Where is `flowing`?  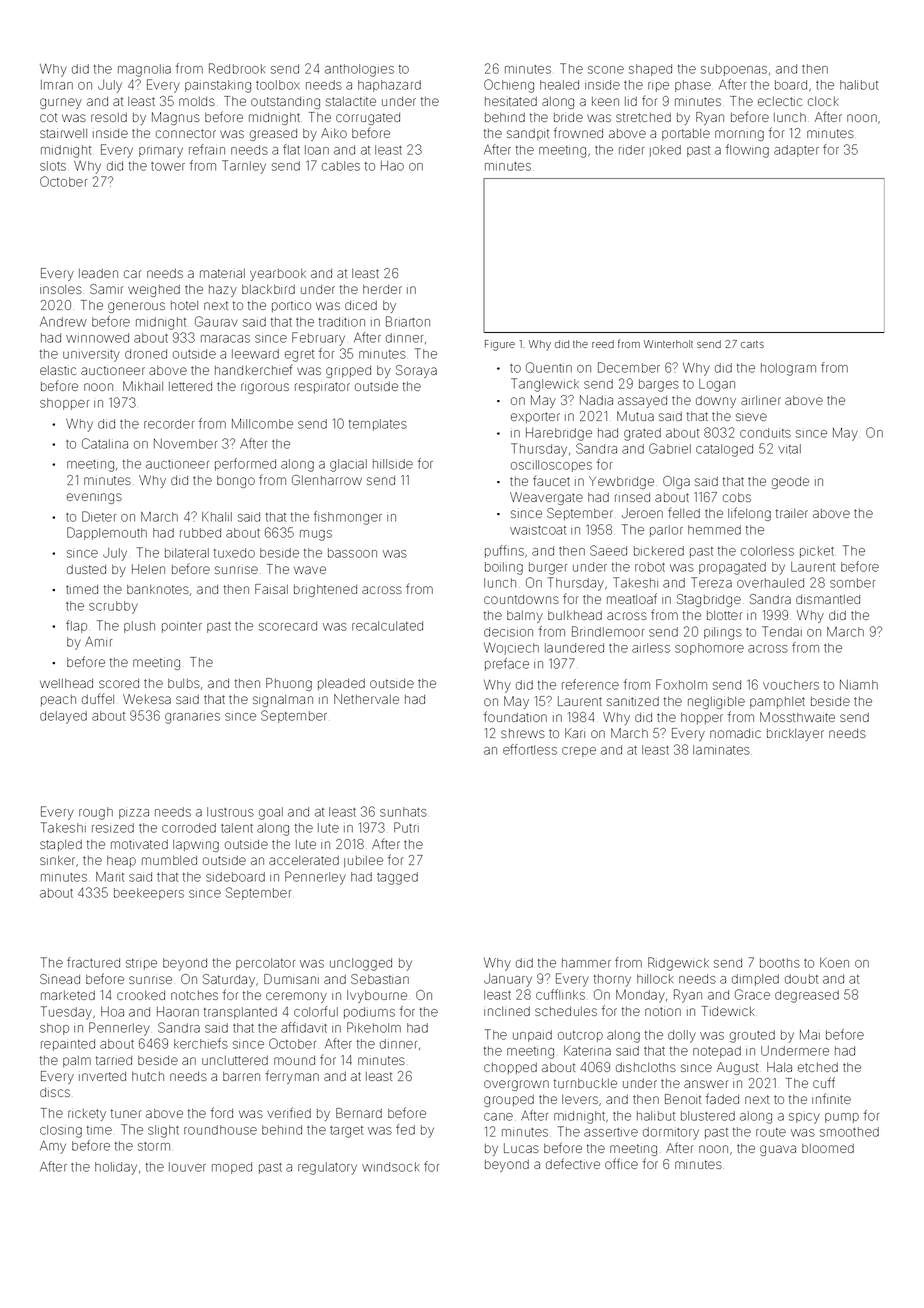 flowing is located at coordinates (747, 151).
